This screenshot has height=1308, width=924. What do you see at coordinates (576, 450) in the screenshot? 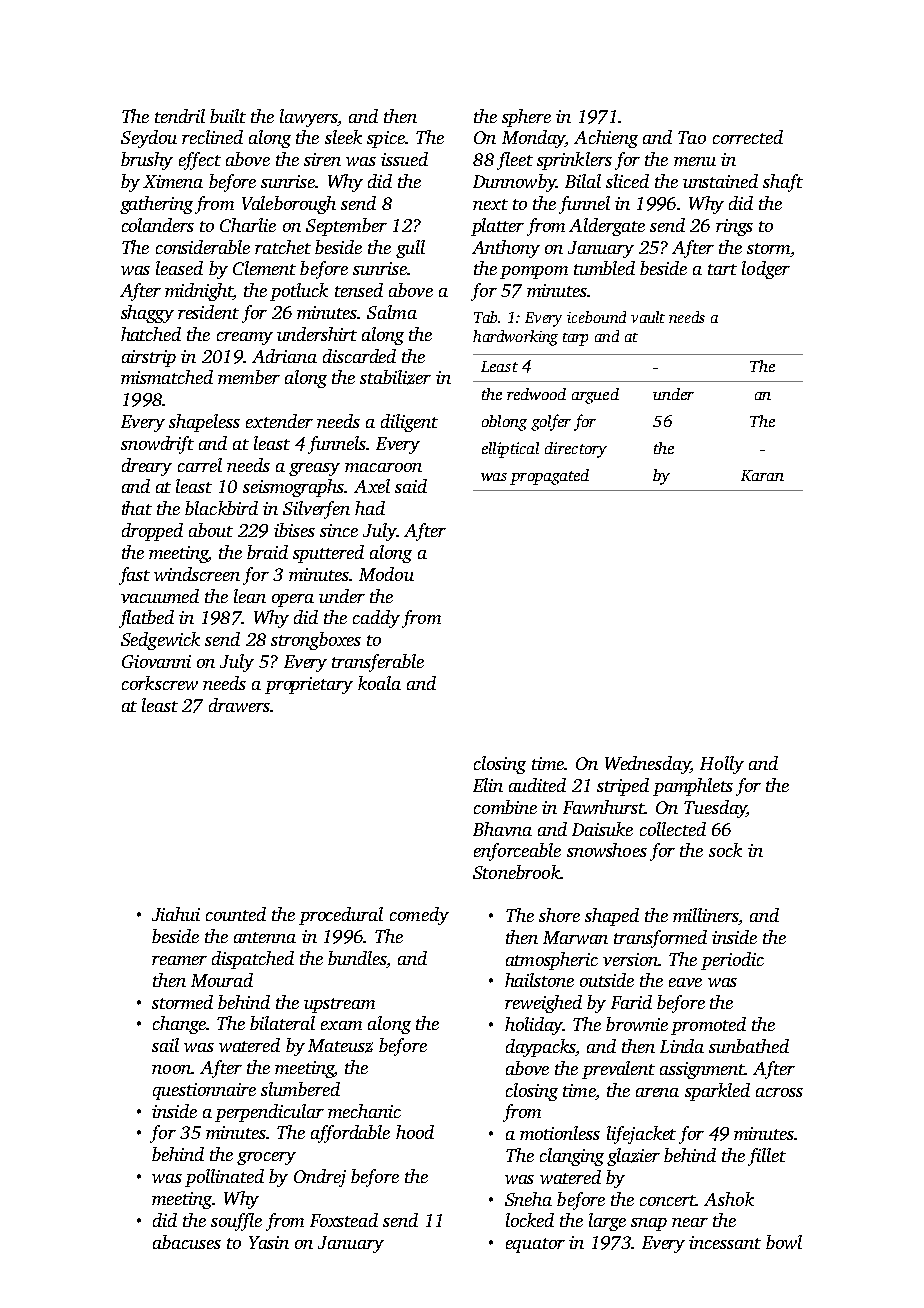
I see `directory` at bounding box center [576, 450].
